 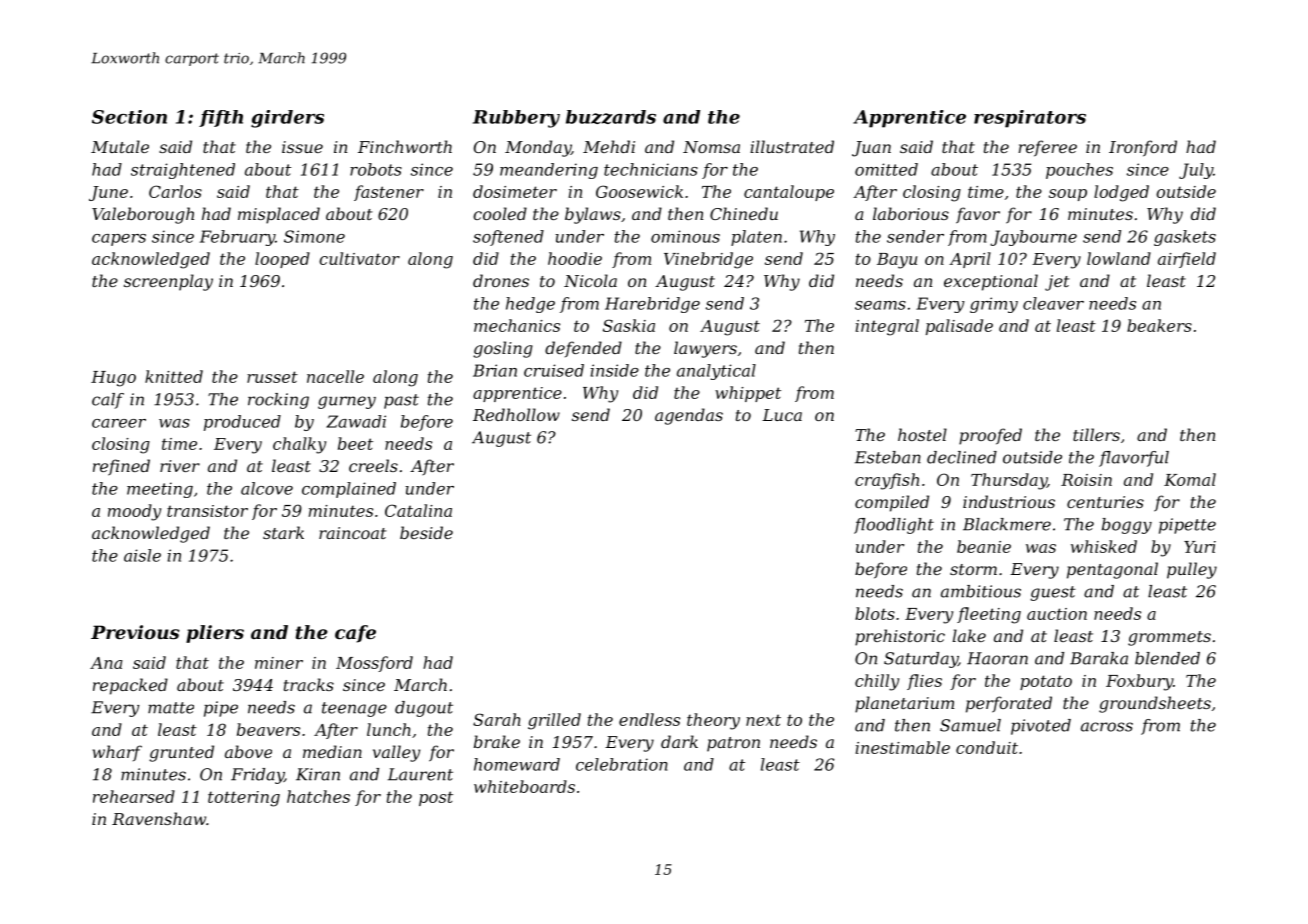 I want to click on pliers, so click(x=215, y=634).
